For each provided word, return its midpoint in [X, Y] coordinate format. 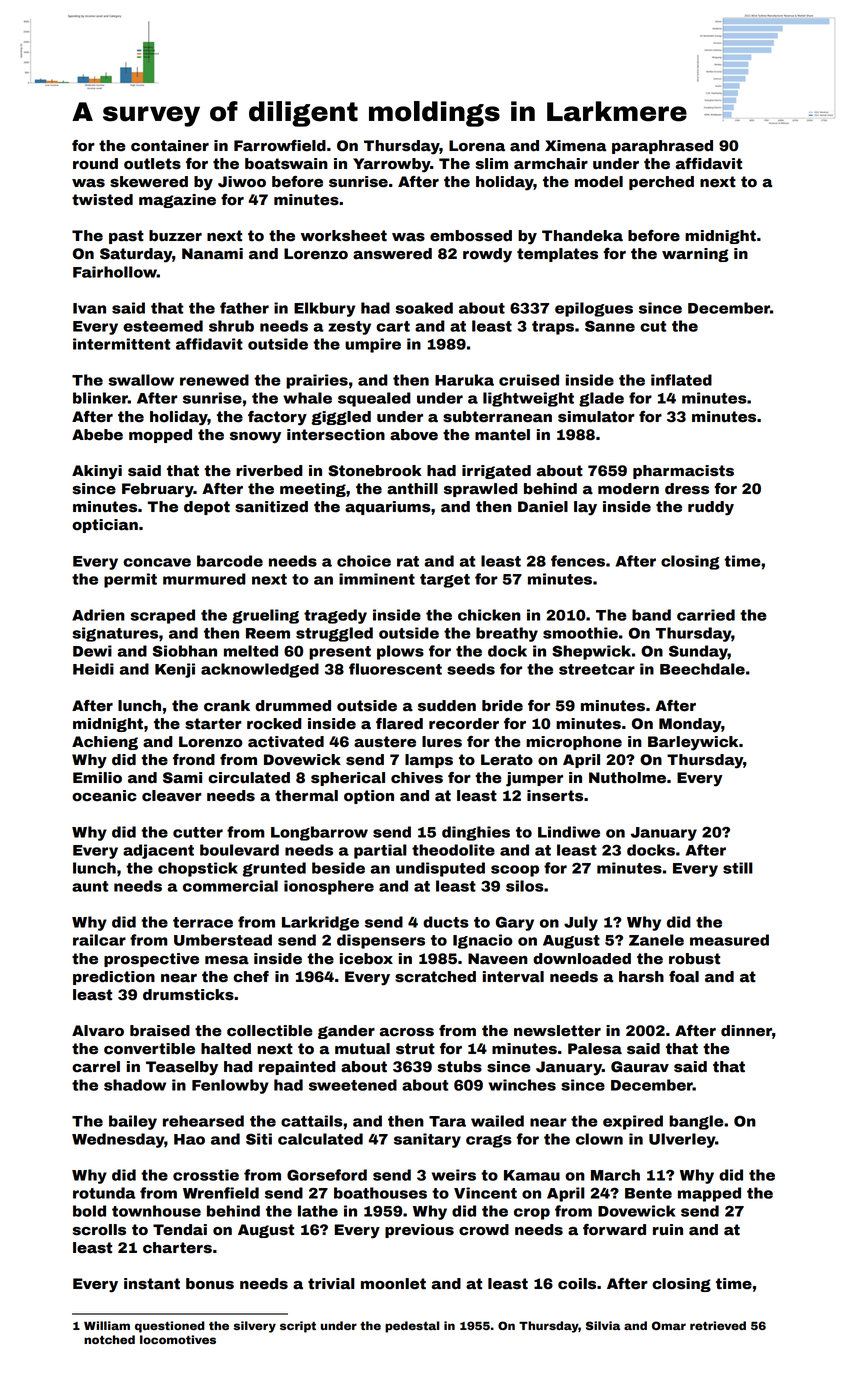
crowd [484, 1230]
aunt [90, 886]
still [738, 868]
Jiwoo [242, 182]
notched [109, 1339]
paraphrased [662, 147]
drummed [293, 706]
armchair [551, 164]
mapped [709, 1194]
